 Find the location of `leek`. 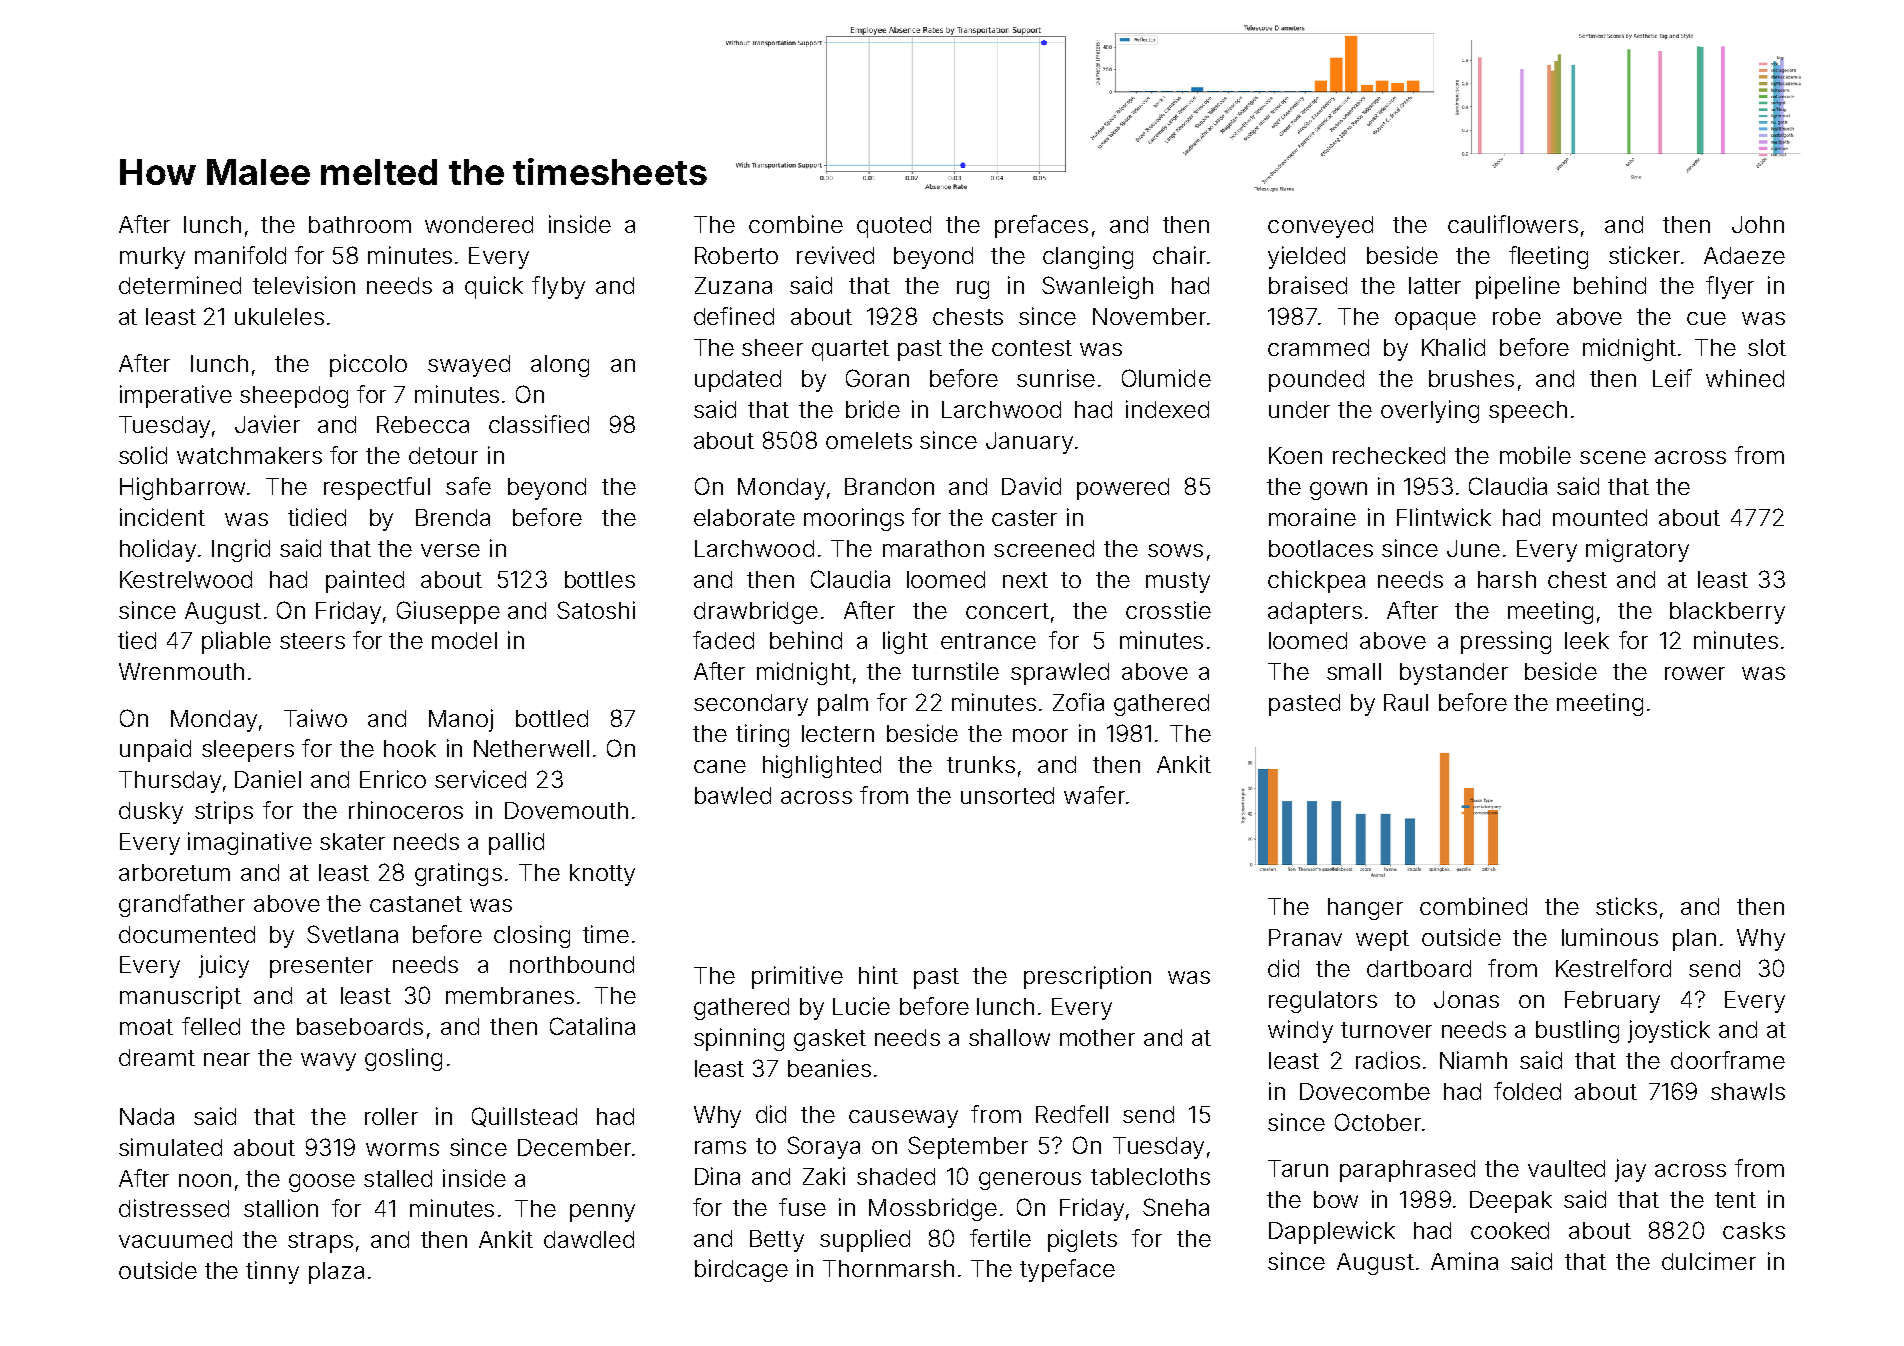

leek is located at coordinates (1587, 640).
